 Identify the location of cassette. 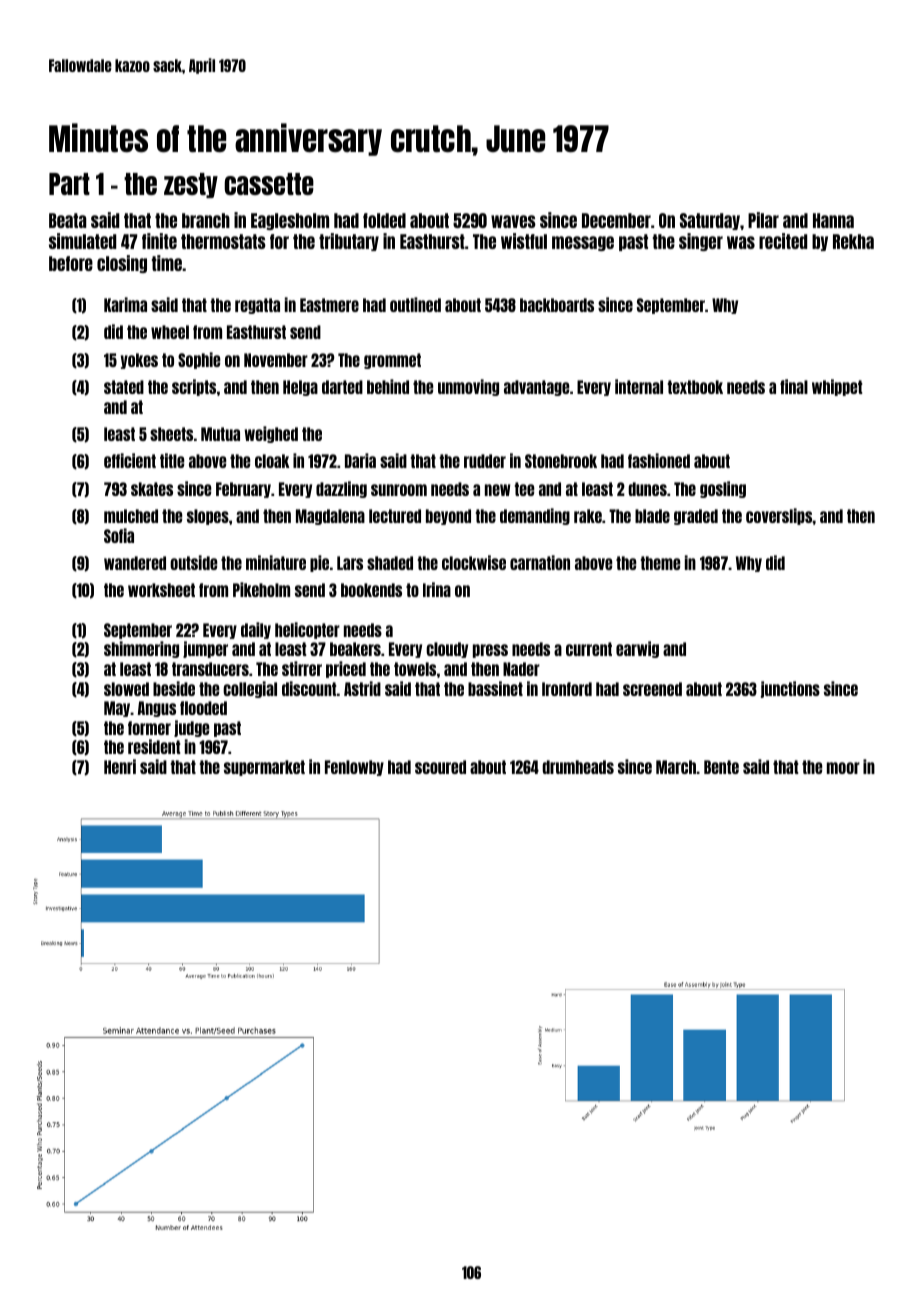
(269, 184).
